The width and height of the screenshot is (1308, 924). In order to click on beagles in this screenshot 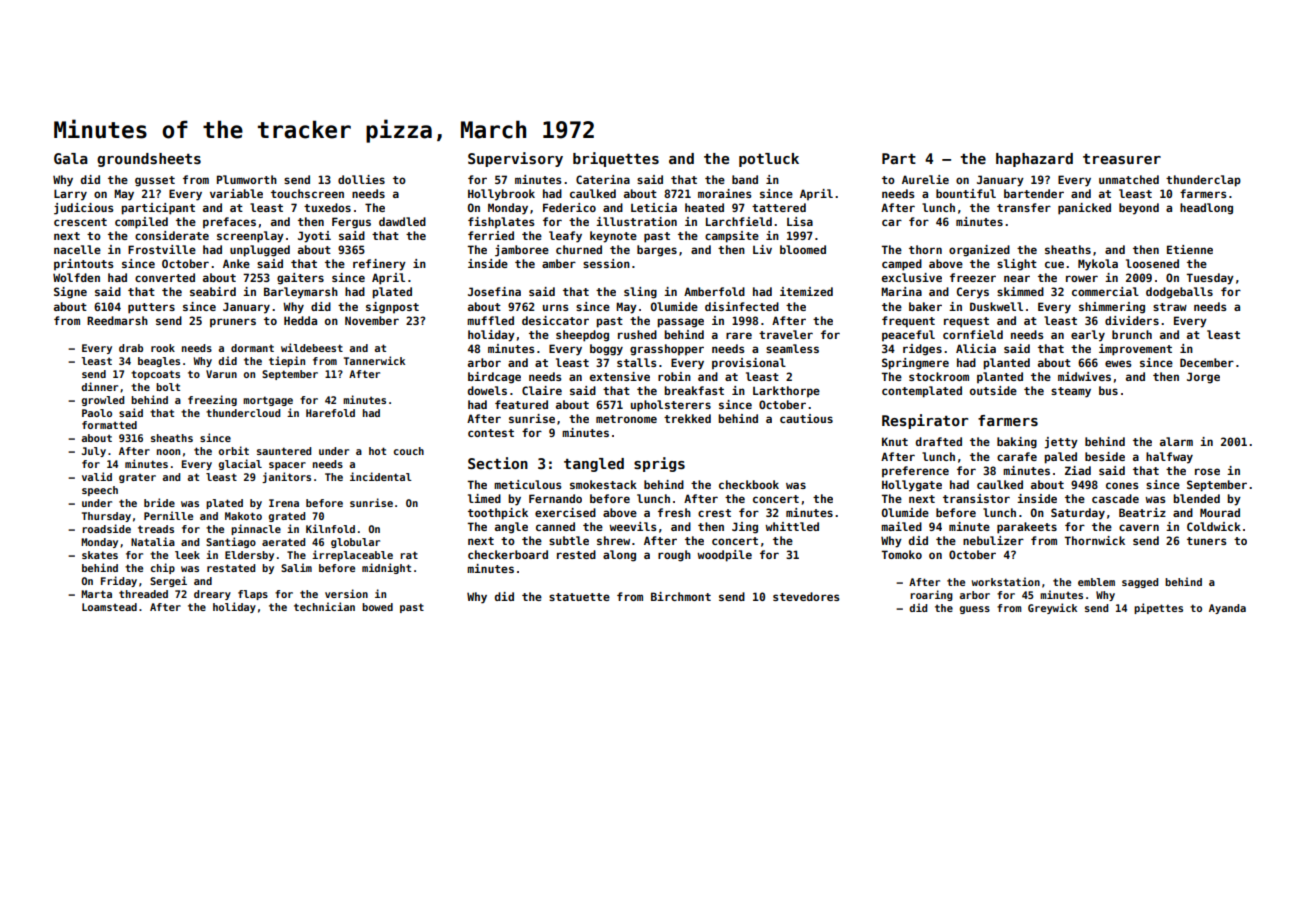, I will do `click(159, 362)`.
